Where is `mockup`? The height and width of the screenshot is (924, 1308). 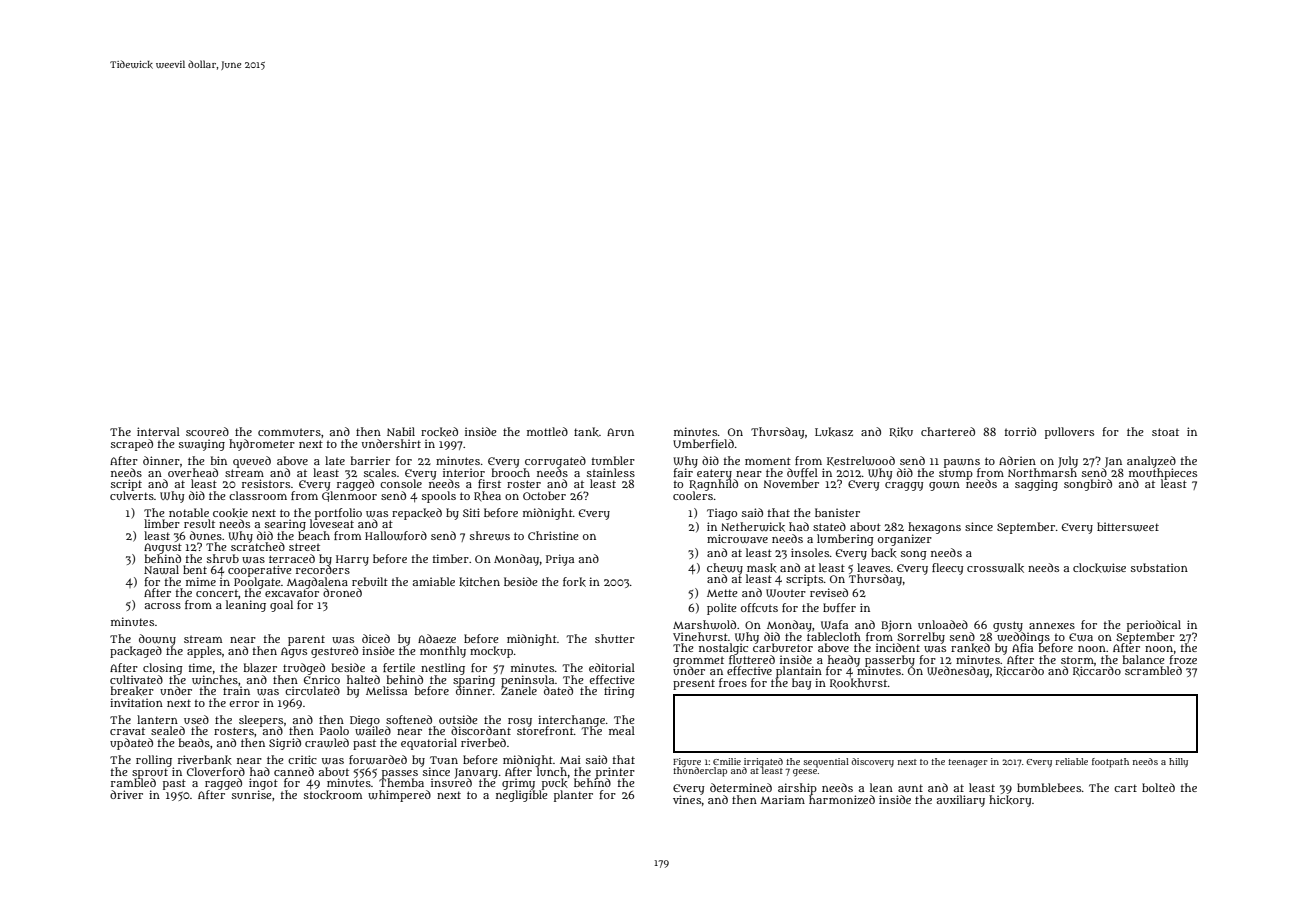 mockup is located at coordinates (491, 652).
